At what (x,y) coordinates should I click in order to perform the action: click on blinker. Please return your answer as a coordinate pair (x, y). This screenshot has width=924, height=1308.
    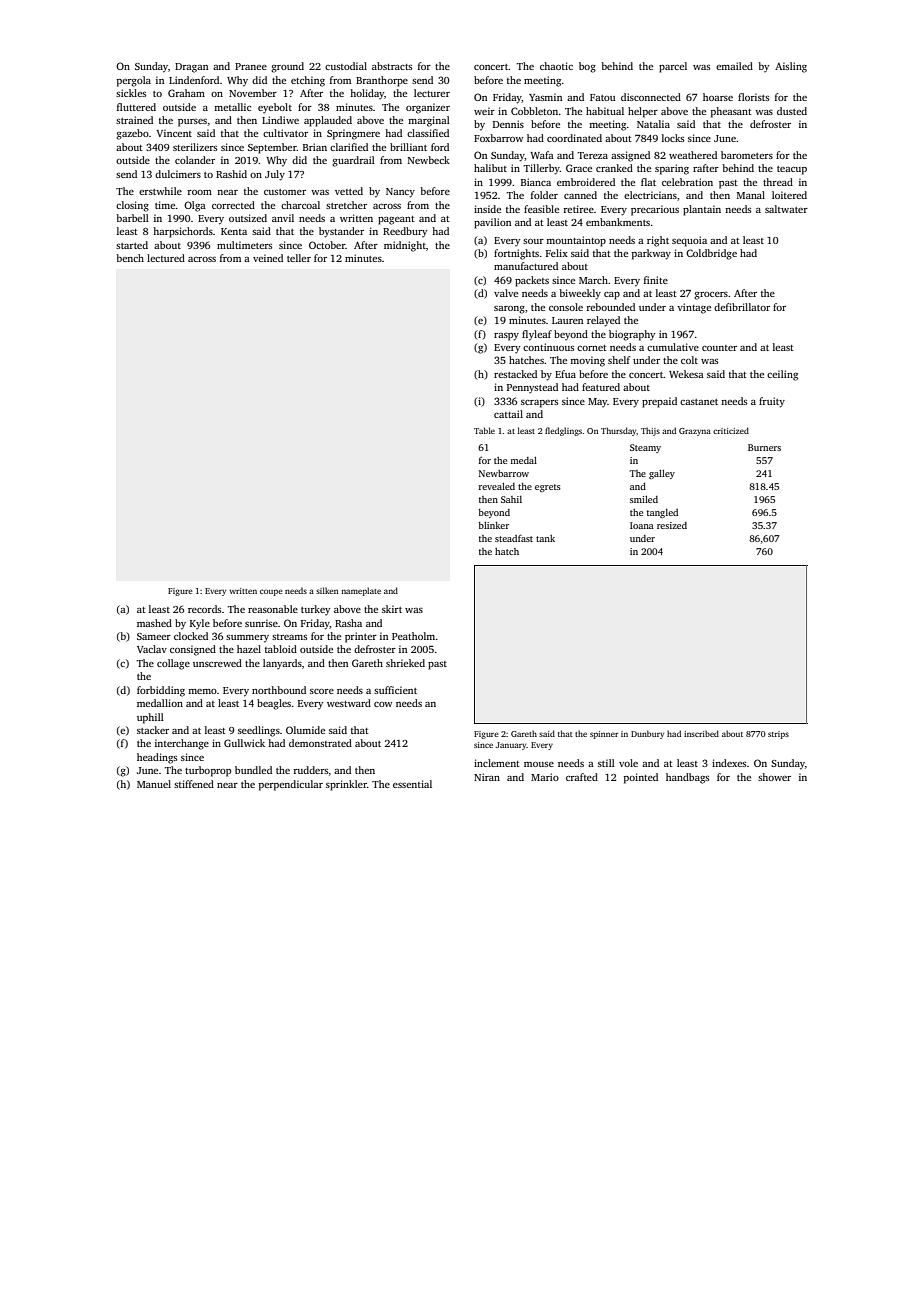
    Looking at the image, I should click on (494, 525).
